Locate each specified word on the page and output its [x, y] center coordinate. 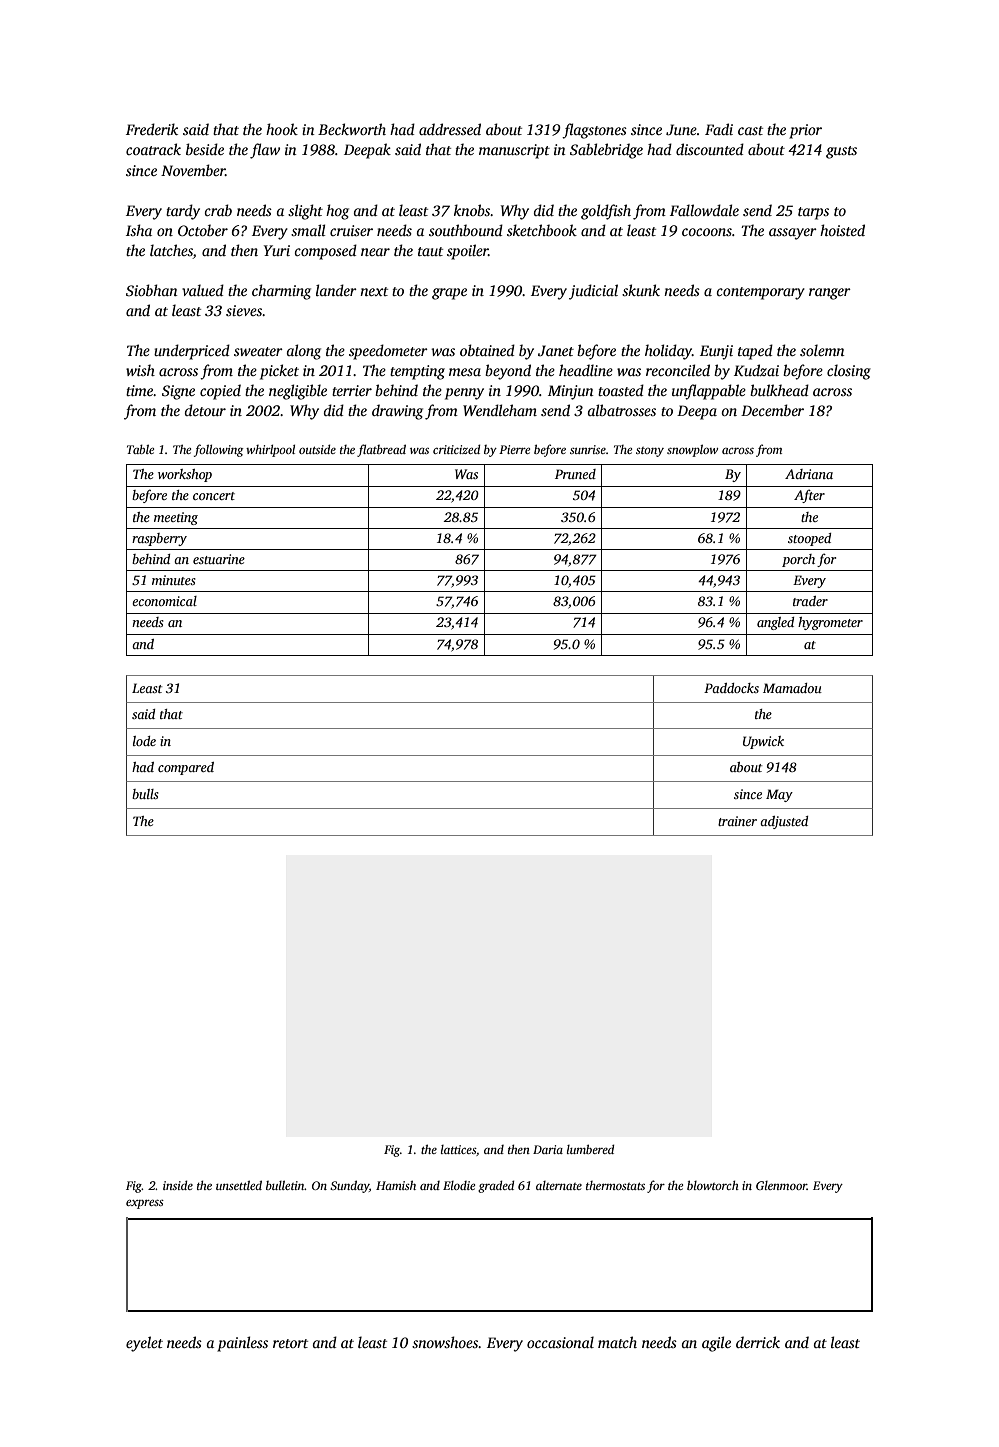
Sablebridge [606, 151]
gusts [841, 152]
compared [186, 768]
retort [290, 1343]
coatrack [153, 149]
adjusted [784, 822]
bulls [145, 794]
